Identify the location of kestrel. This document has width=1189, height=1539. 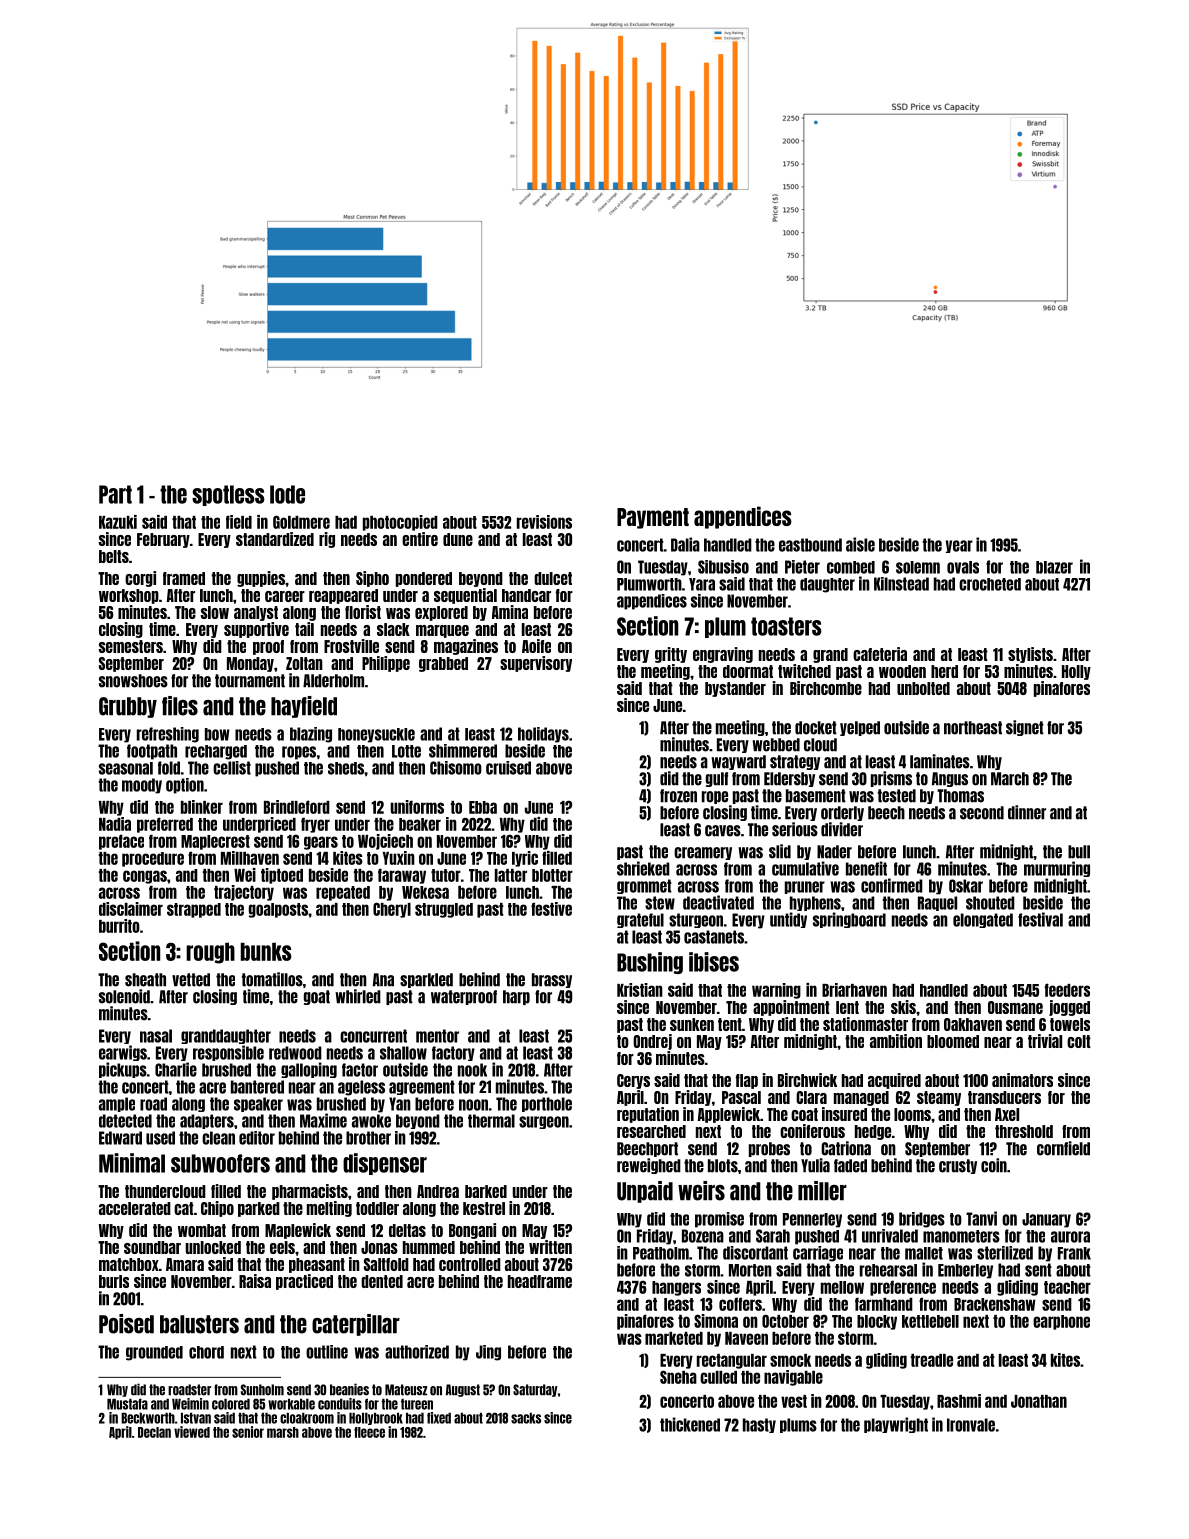
(484, 1208).
